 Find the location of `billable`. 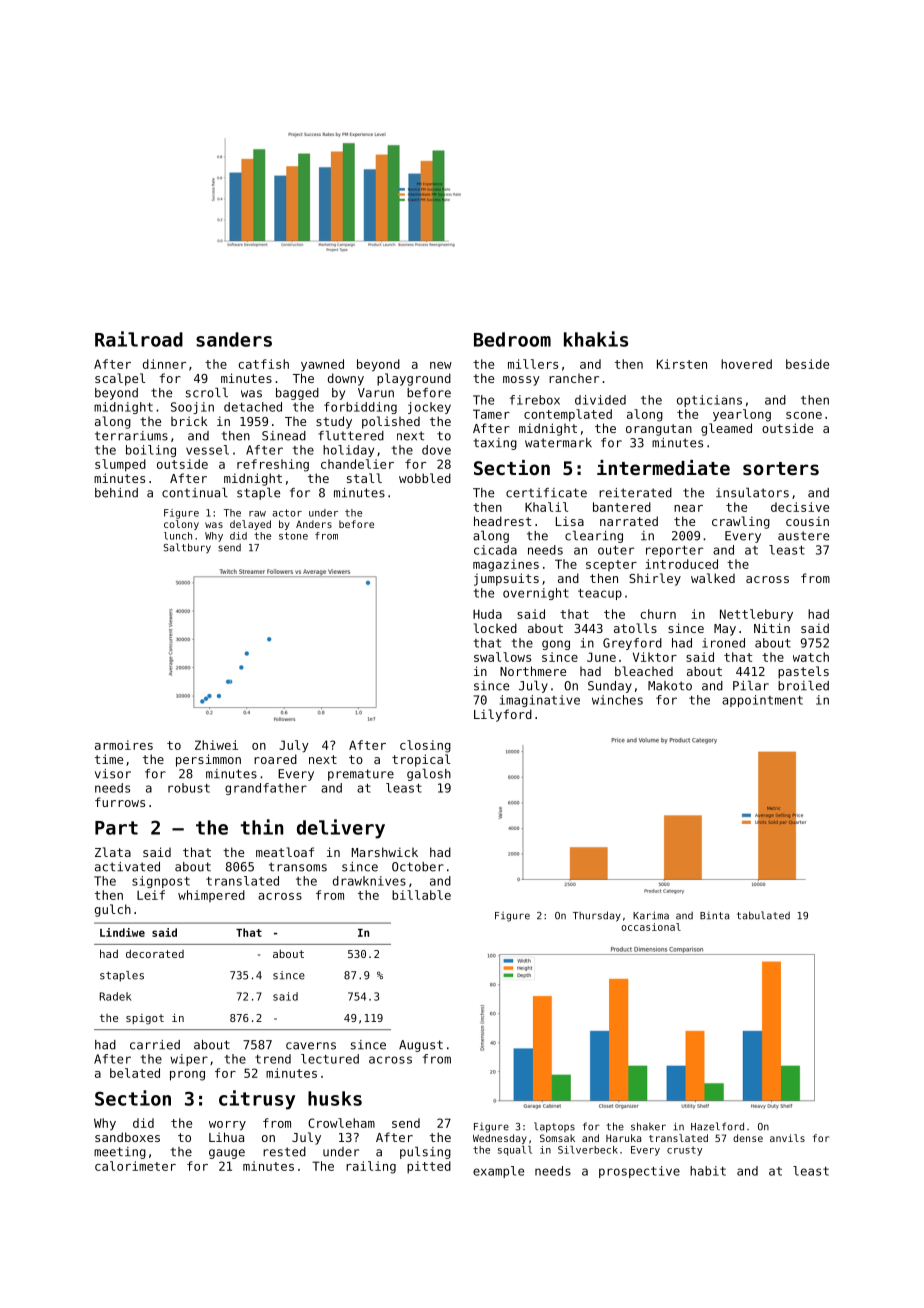

billable is located at coordinates (421, 895).
